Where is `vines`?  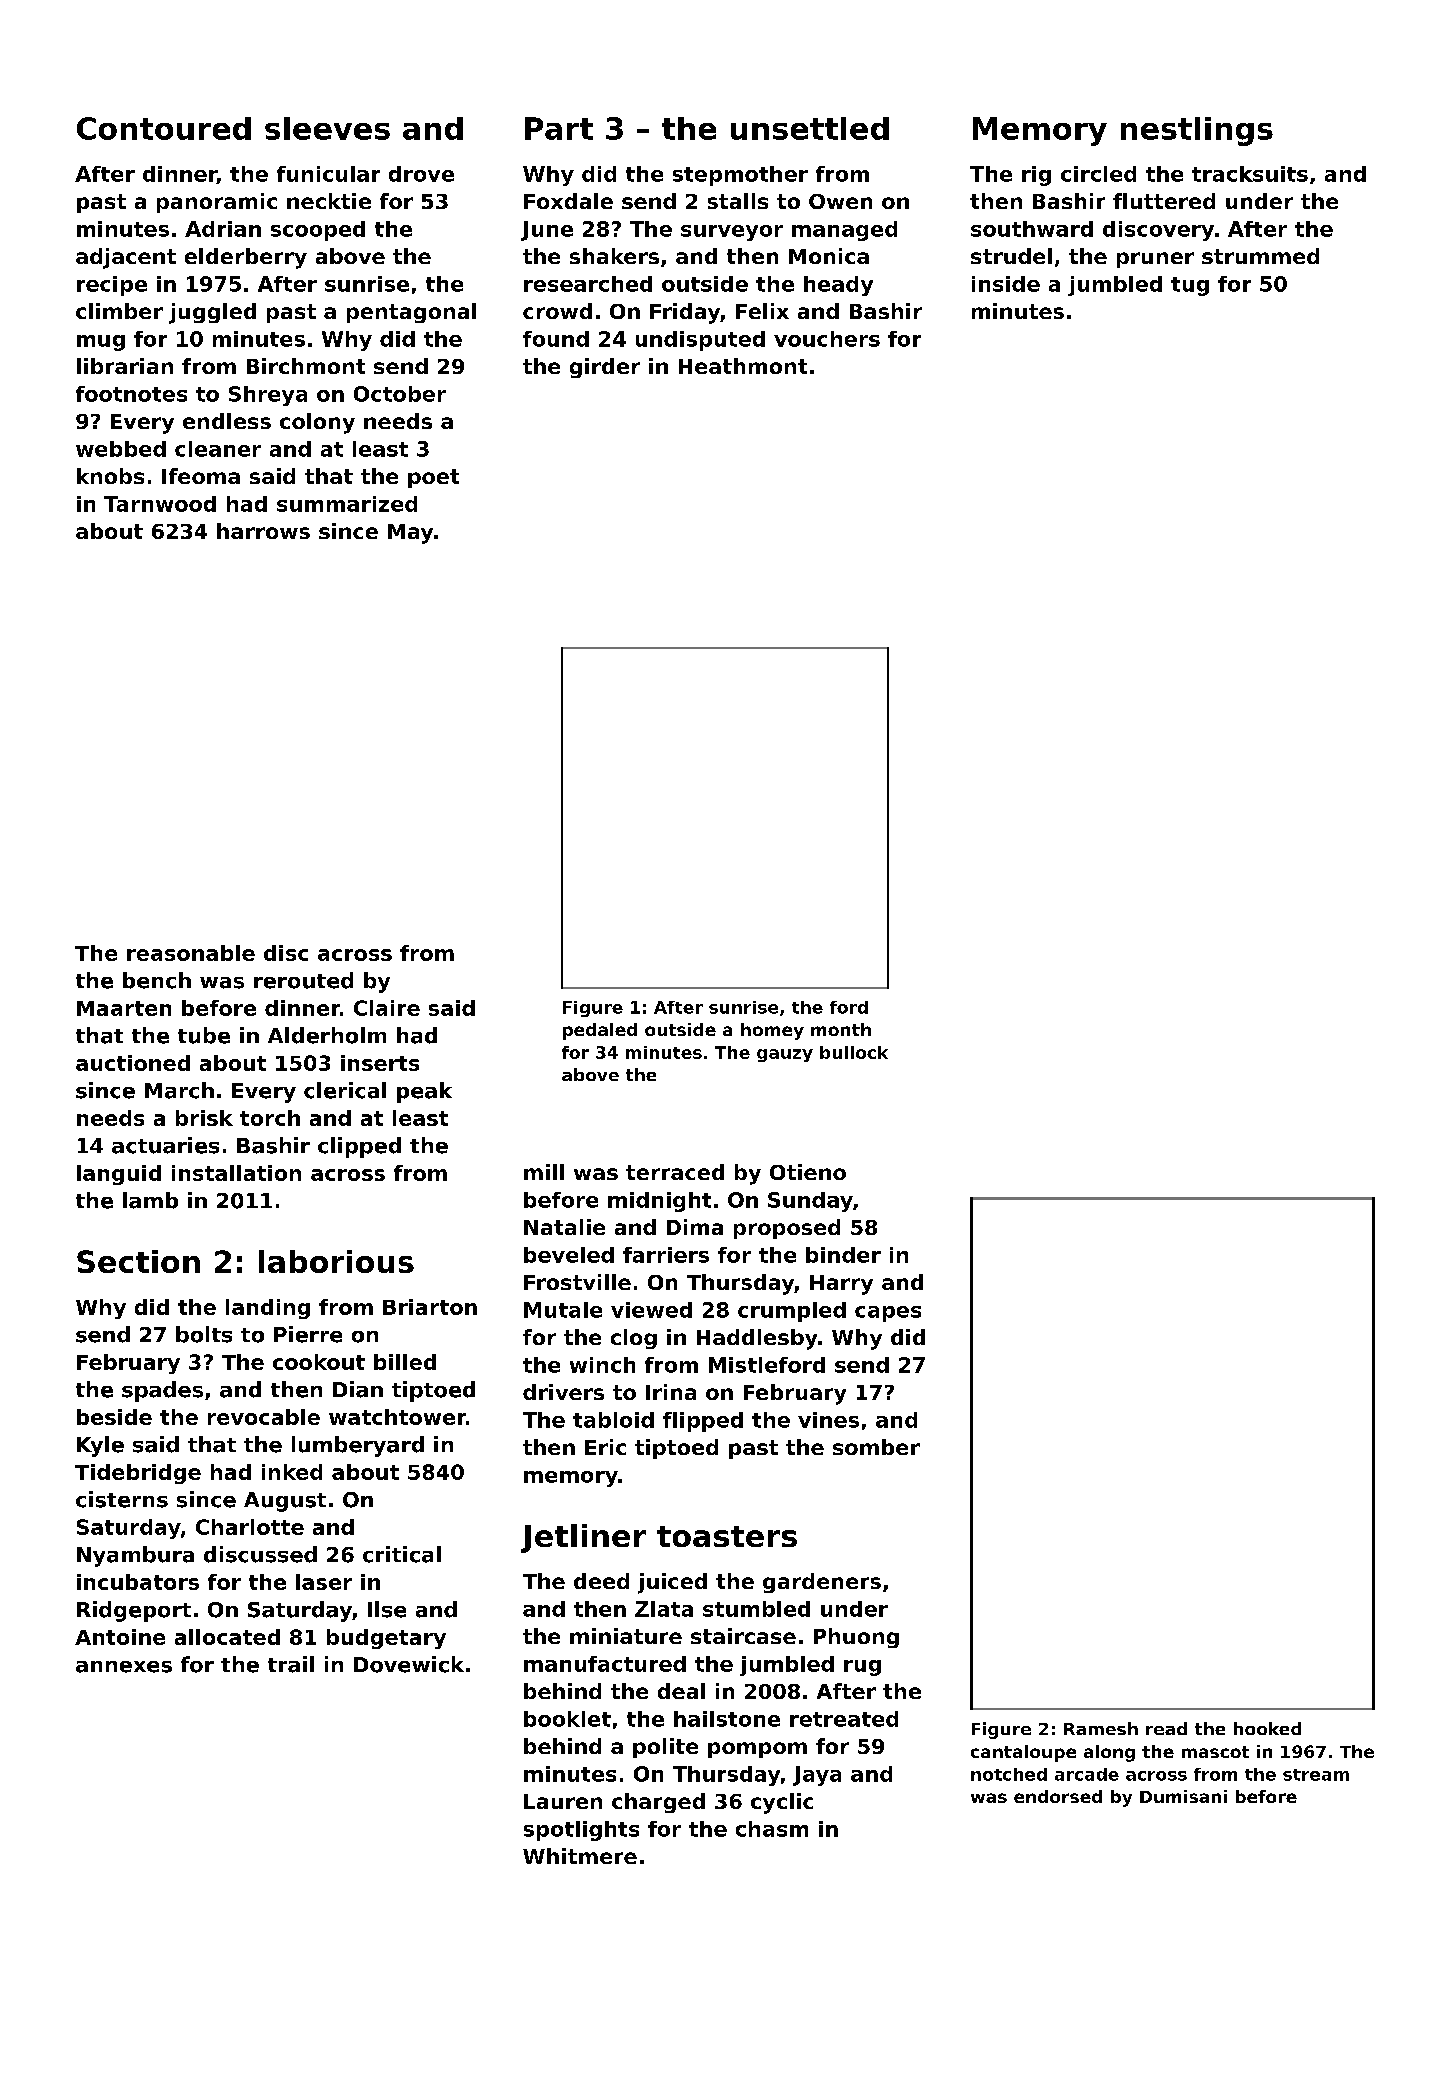
vines is located at coordinates (828, 1420).
